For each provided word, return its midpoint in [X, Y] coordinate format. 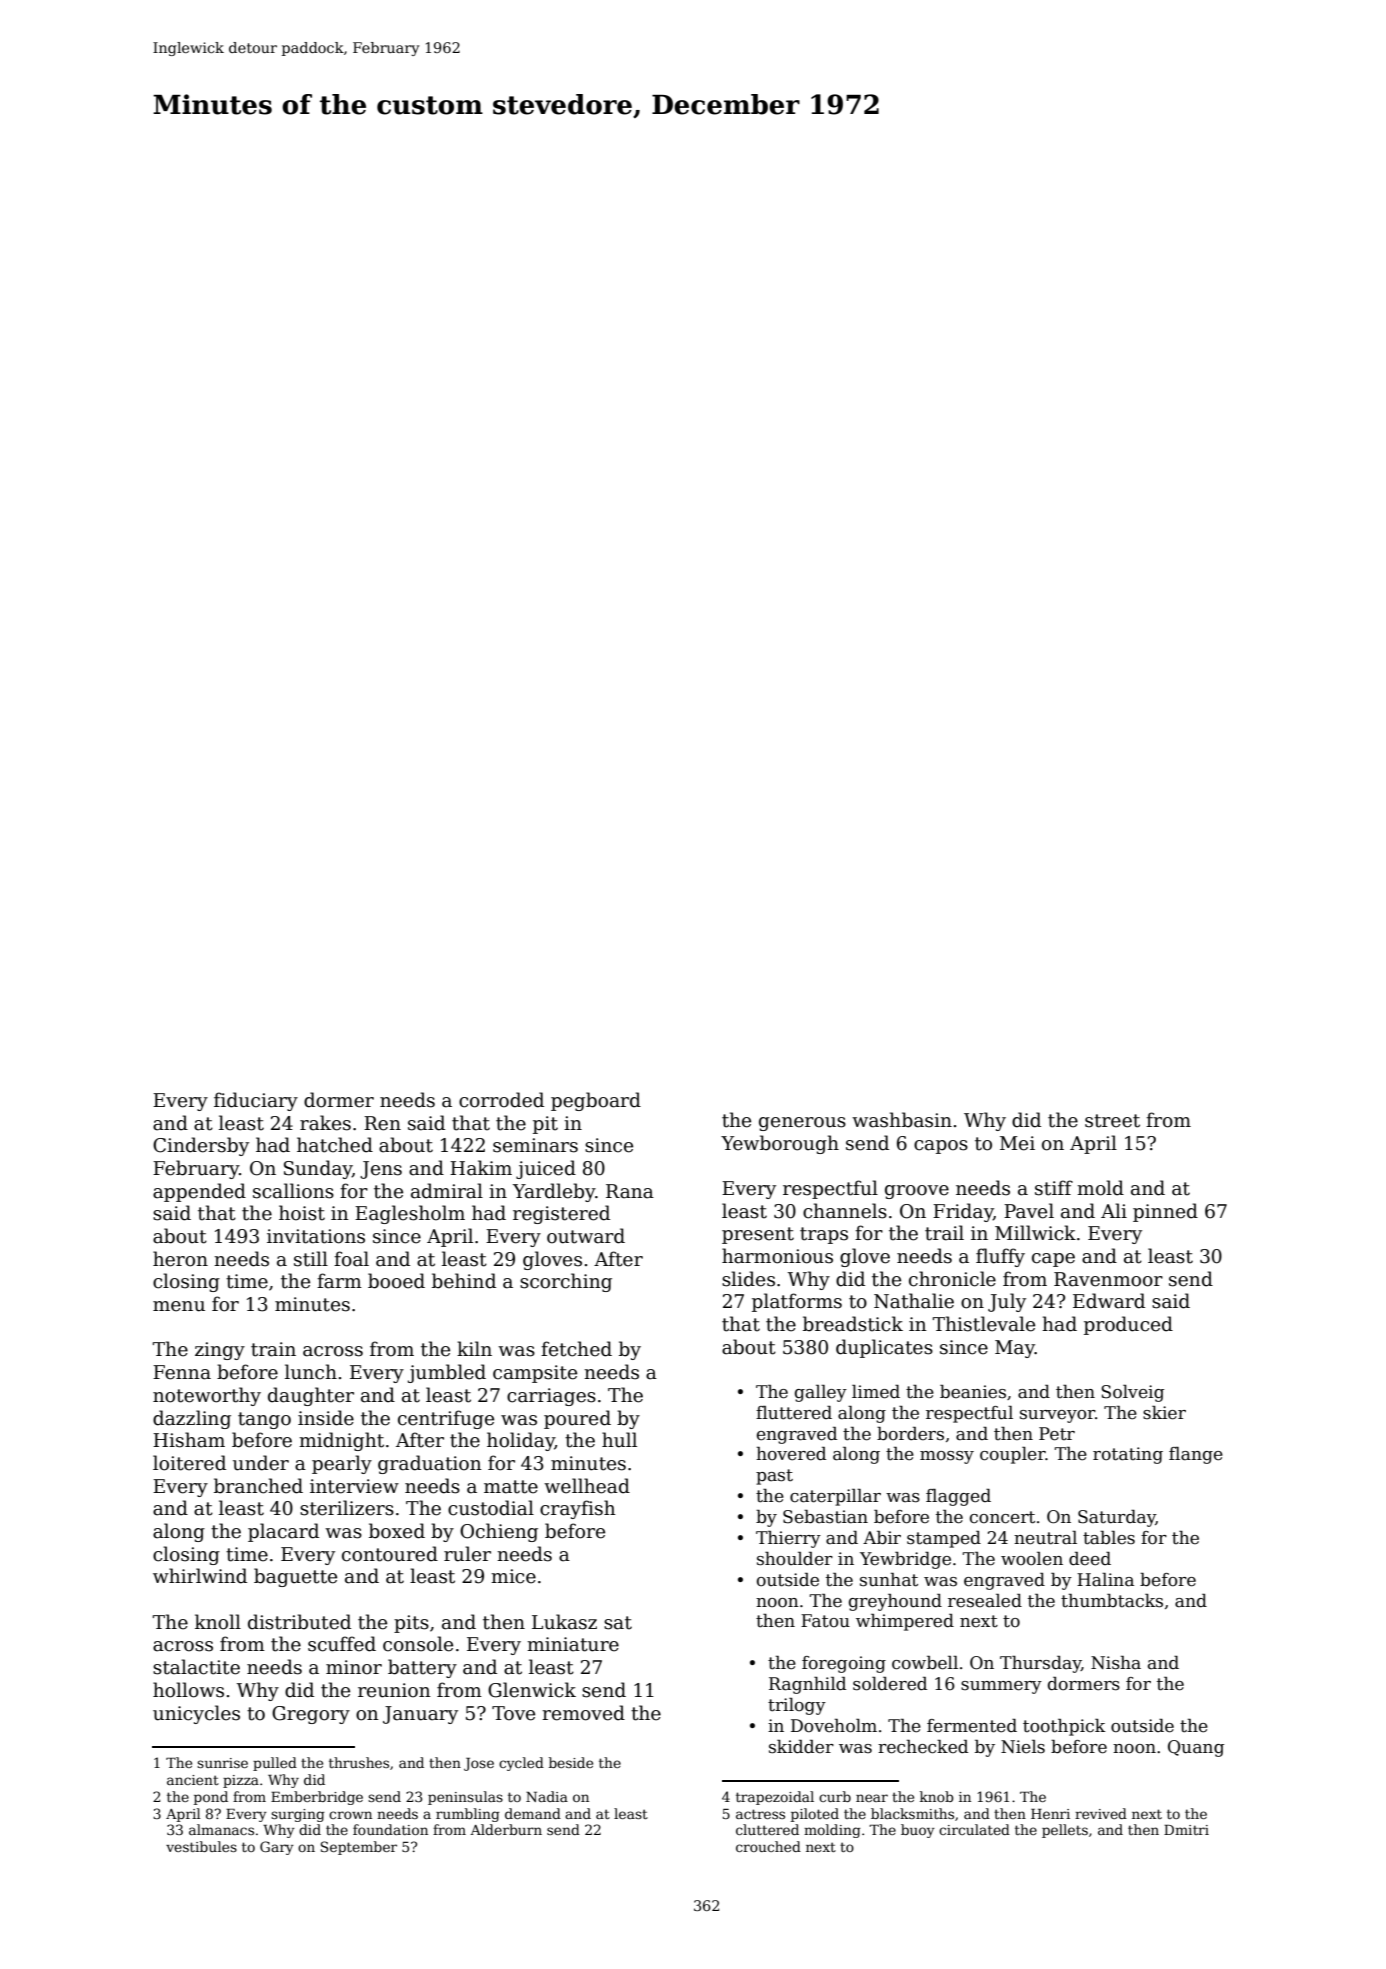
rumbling [468, 1815]
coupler [1013, 1455]
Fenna [182, 1372]
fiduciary [256, 1101]
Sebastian [825, 1517]
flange [1196, 1455]
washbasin [902, 1120]
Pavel [1029, 1211]
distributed [299, 1622]
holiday [521, 1441]
